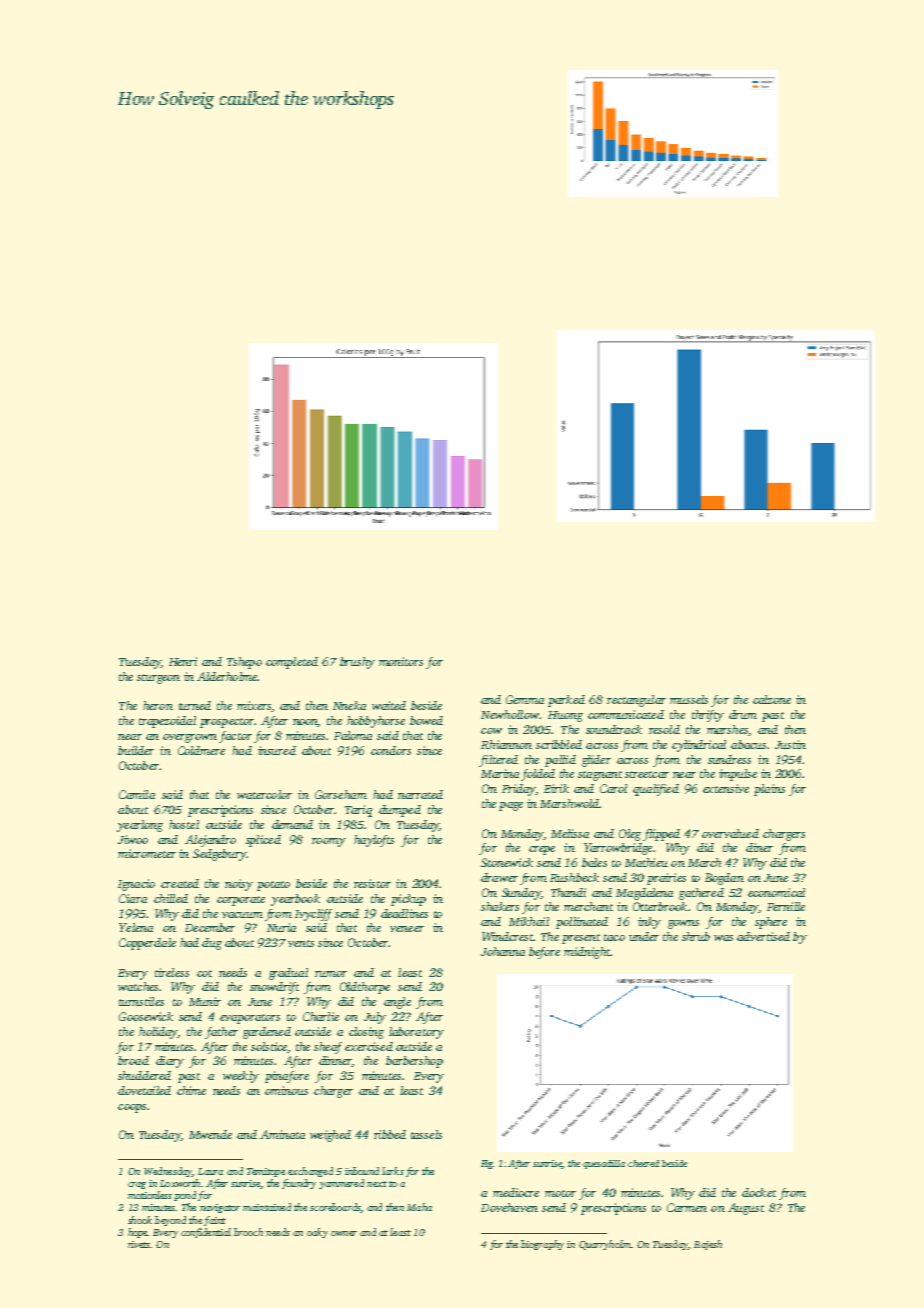 This screenshot has height=1308, width=924. Describe the element at coordinates (689, 699) in the screenshot. I see `mussels` at that location.
